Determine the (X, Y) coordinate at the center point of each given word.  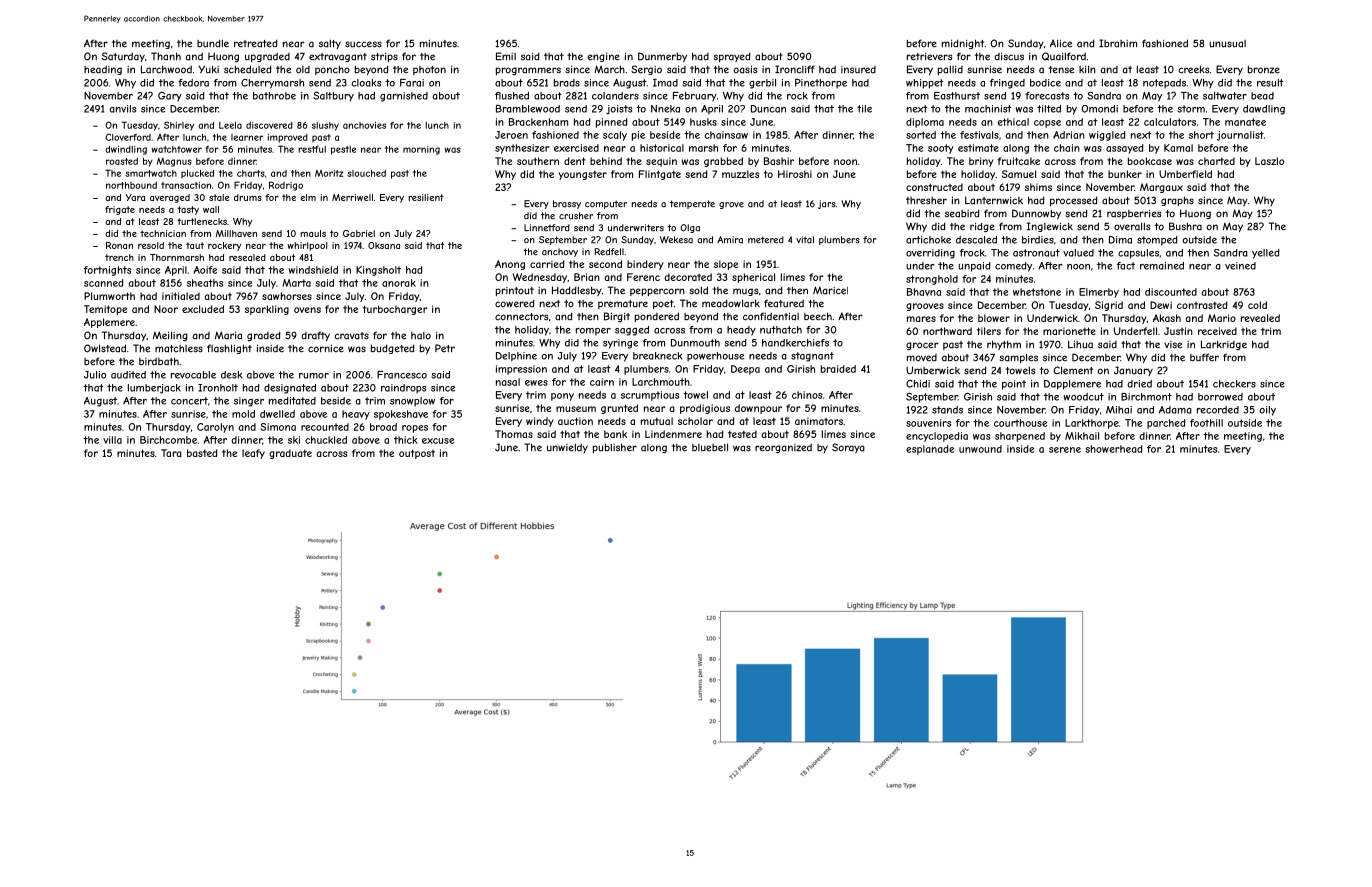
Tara (171, 453)
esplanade (930, 450)
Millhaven (236, 233)
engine (603, 57)
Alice (1061, 43)
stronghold (932, 280)
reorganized (783, 448)
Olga (690, 228)
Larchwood (166, 69)
